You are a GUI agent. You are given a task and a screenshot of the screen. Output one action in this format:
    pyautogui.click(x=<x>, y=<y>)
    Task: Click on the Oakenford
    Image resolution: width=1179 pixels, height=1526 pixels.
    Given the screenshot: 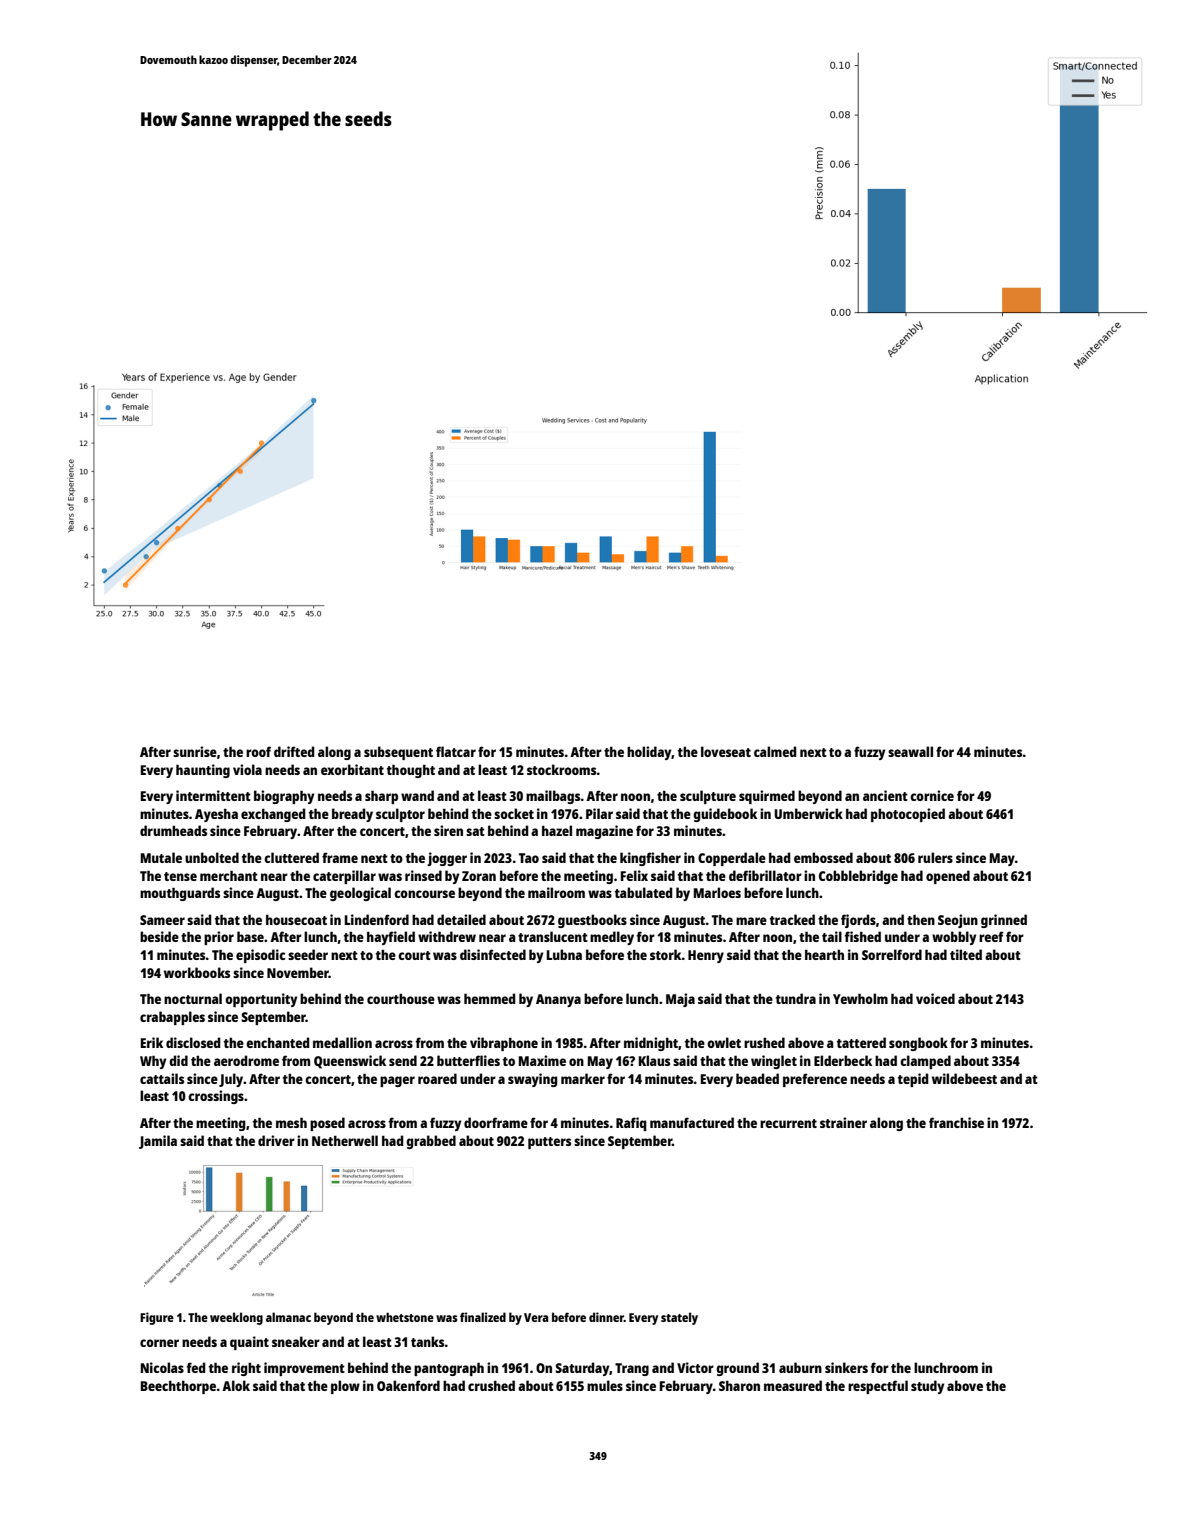 What is the action you would take?
    pyautogui.click(x=408, y=1385)
